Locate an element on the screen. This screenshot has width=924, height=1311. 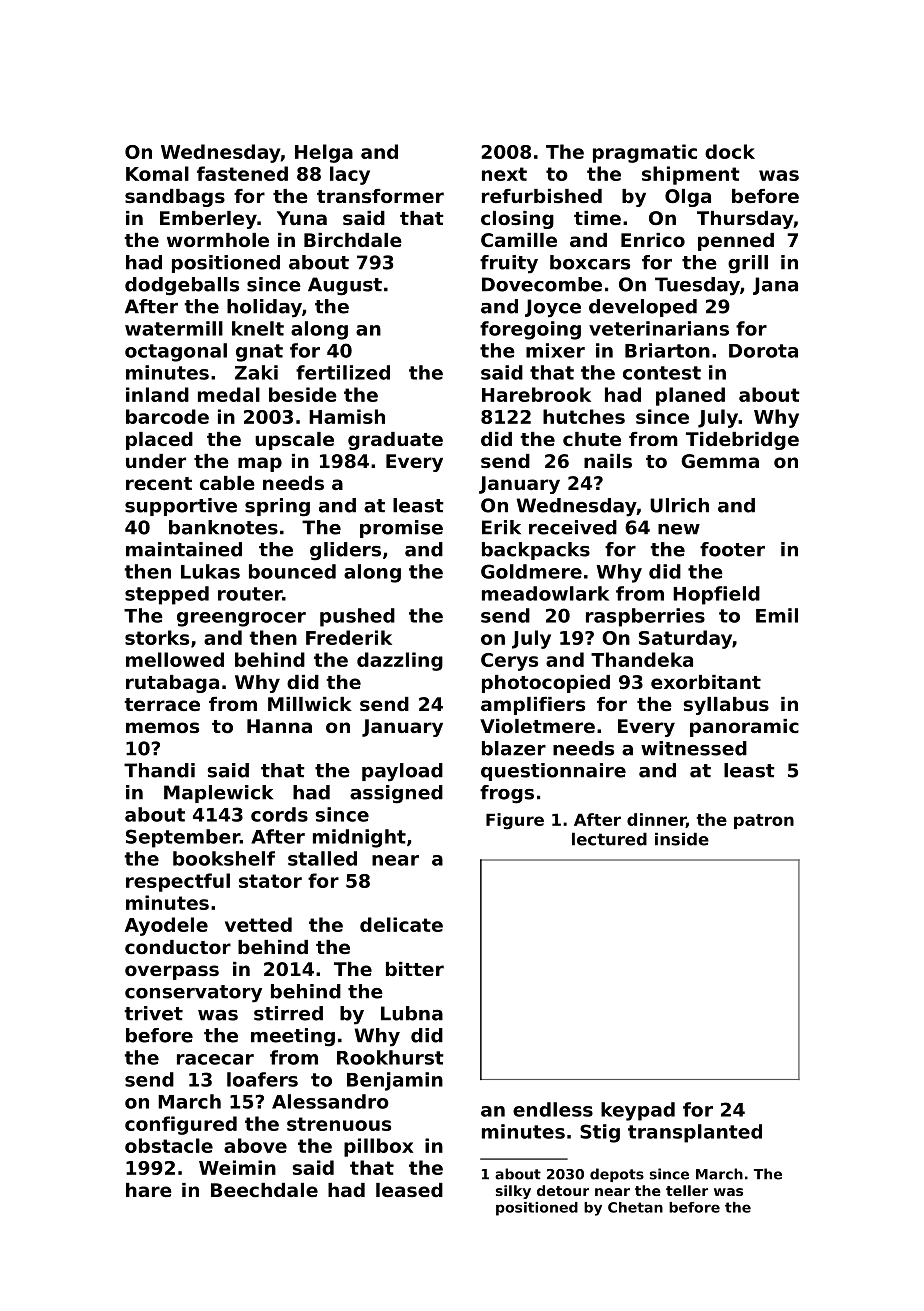
dock is located at coordinates (730, 151).
